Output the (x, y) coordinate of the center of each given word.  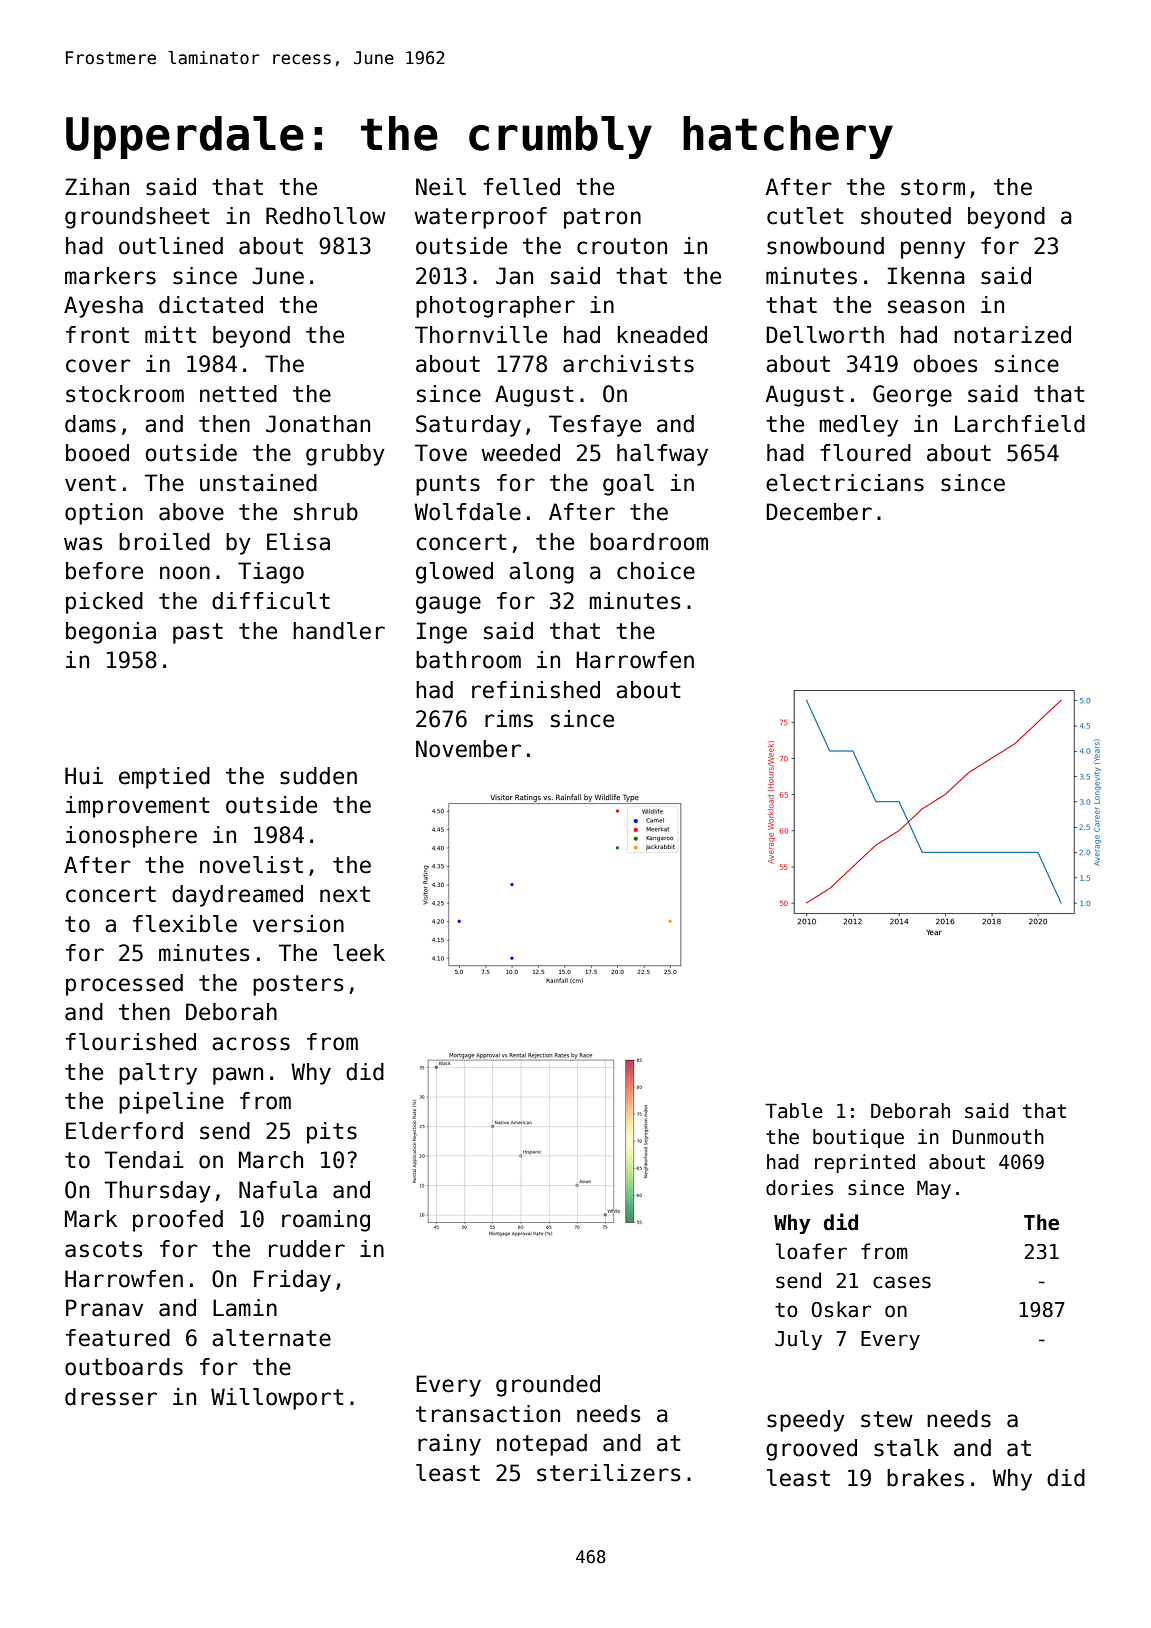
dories (799, 1188)
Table (794, 1111)
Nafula (278, 1190)
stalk (906, 1448)
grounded (548, 1386)
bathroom (468, 660)
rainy (449, 1445)
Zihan (97, 187)
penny (933, 250)
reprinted (865, 1163)
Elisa (298, 542)
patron (602, 218)
